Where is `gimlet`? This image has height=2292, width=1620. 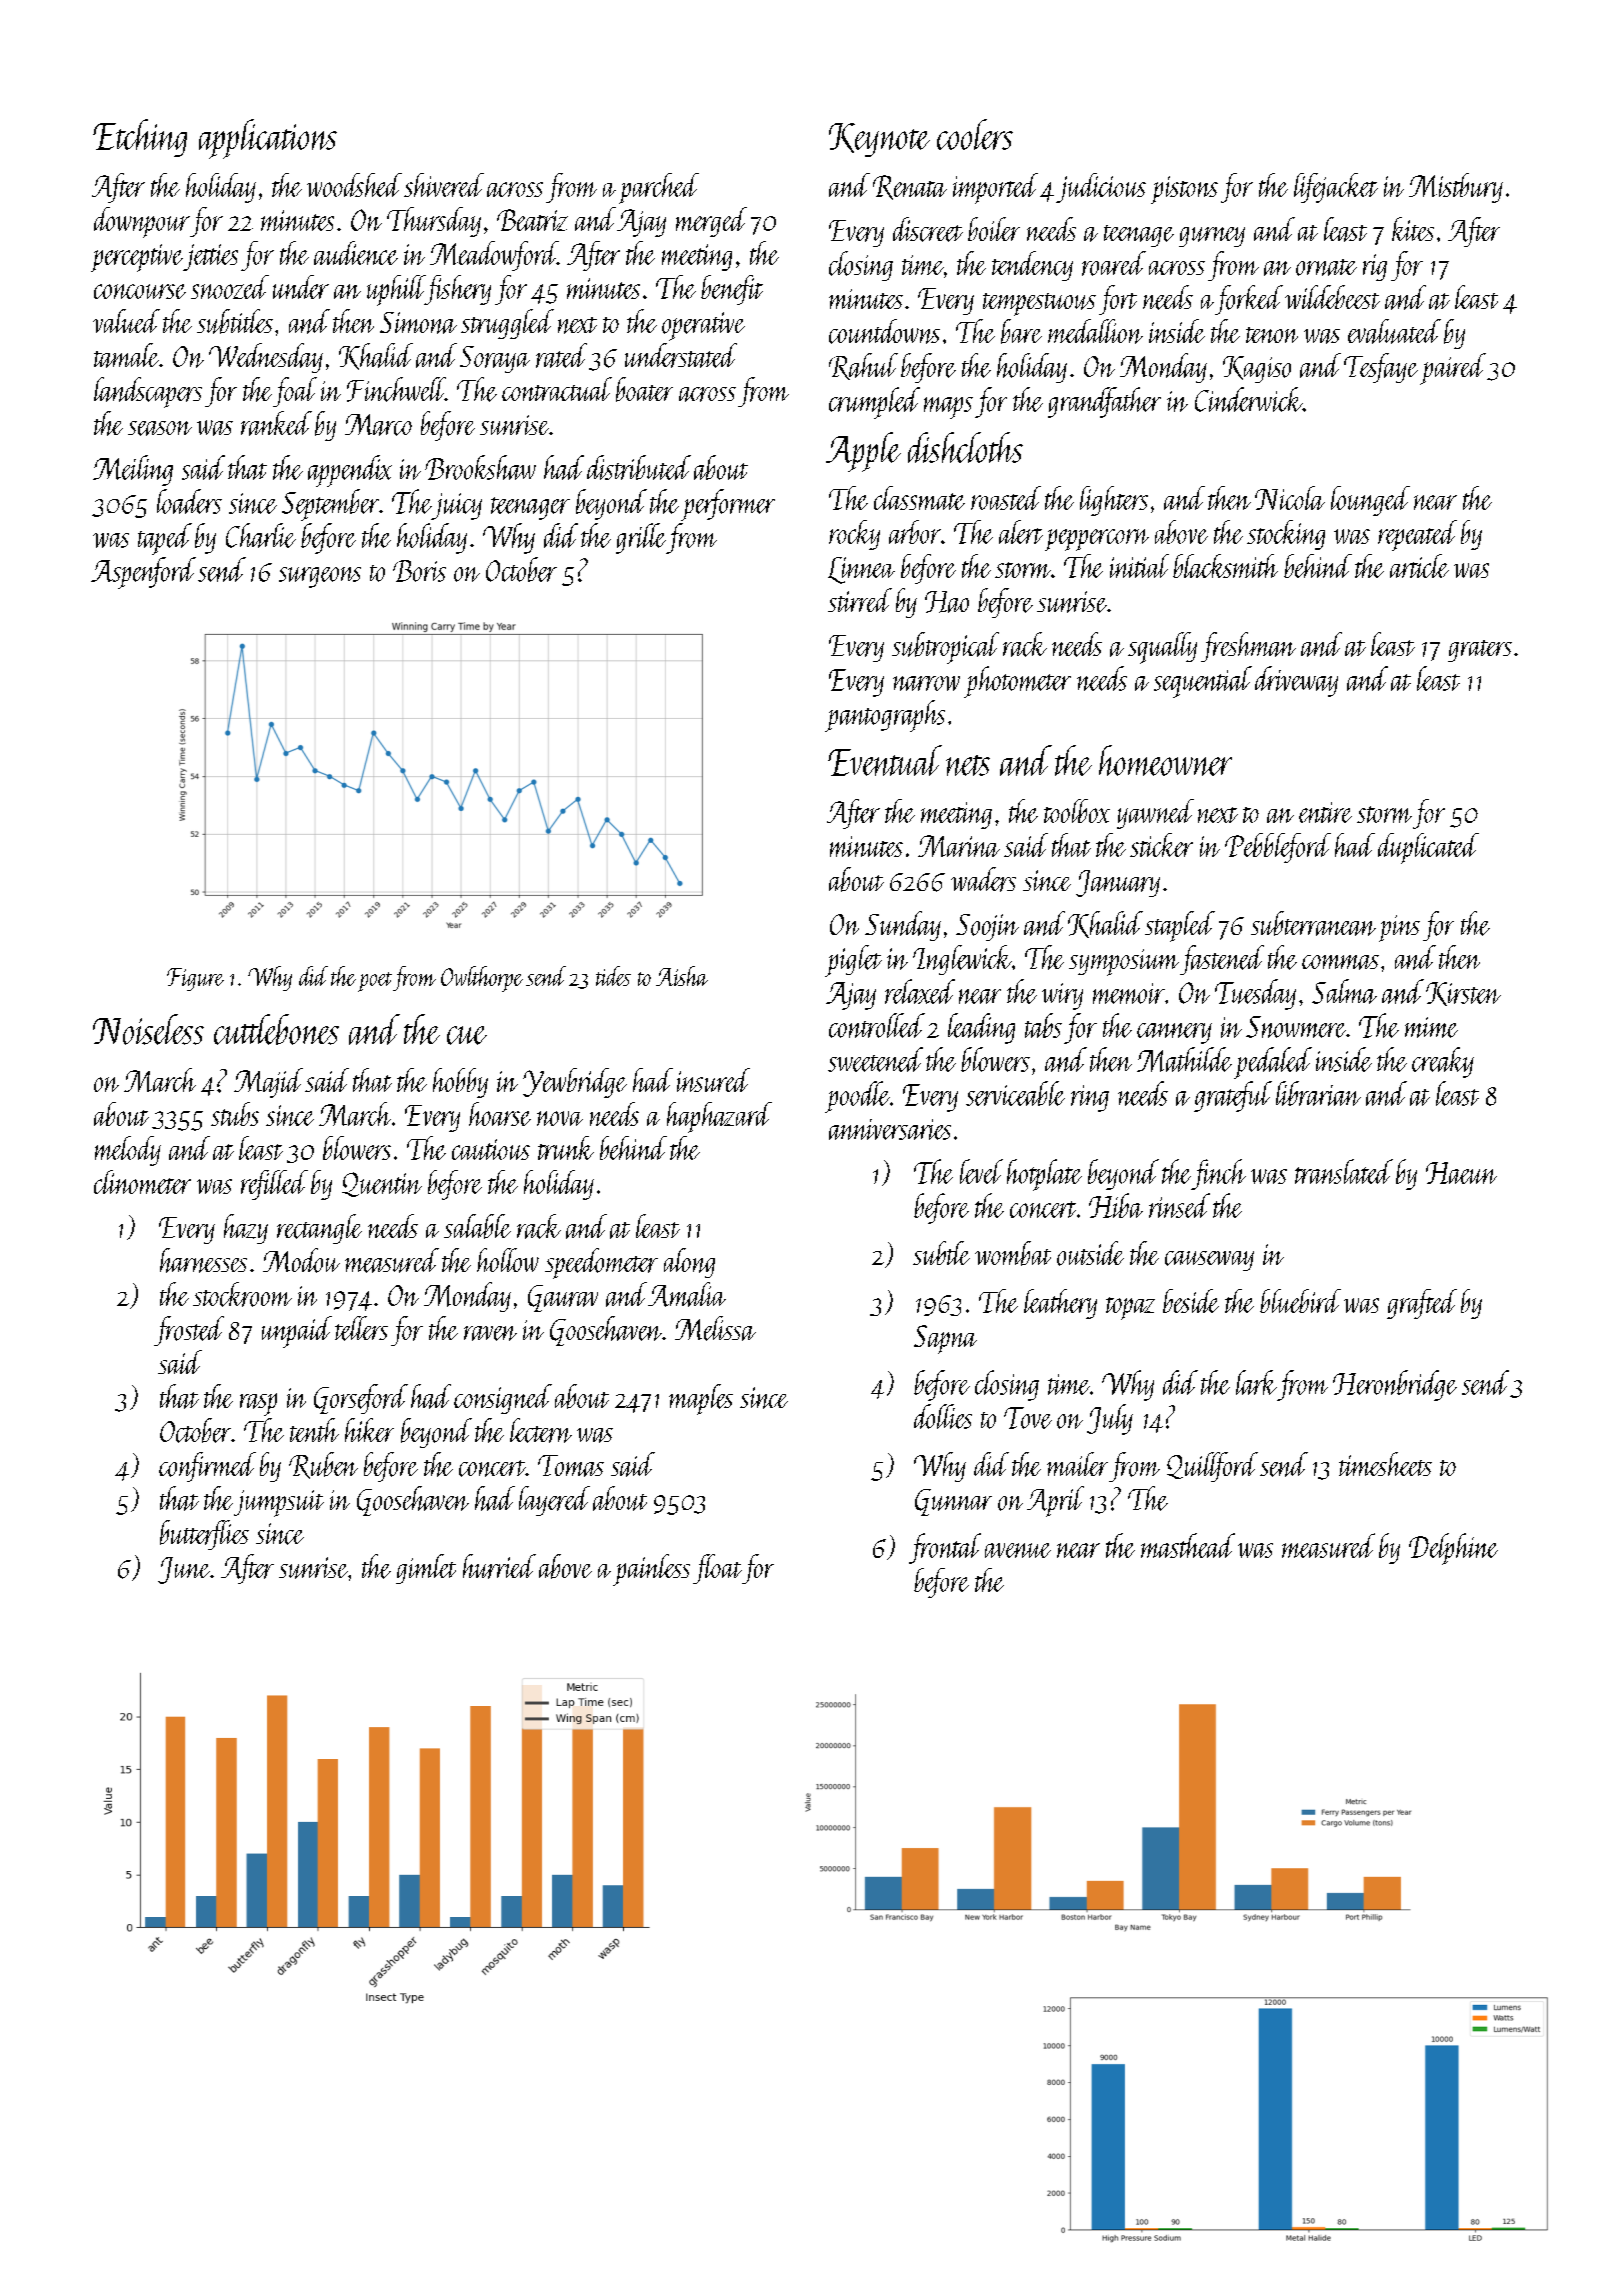 gimlet is located at coordinates (426, 1569).
